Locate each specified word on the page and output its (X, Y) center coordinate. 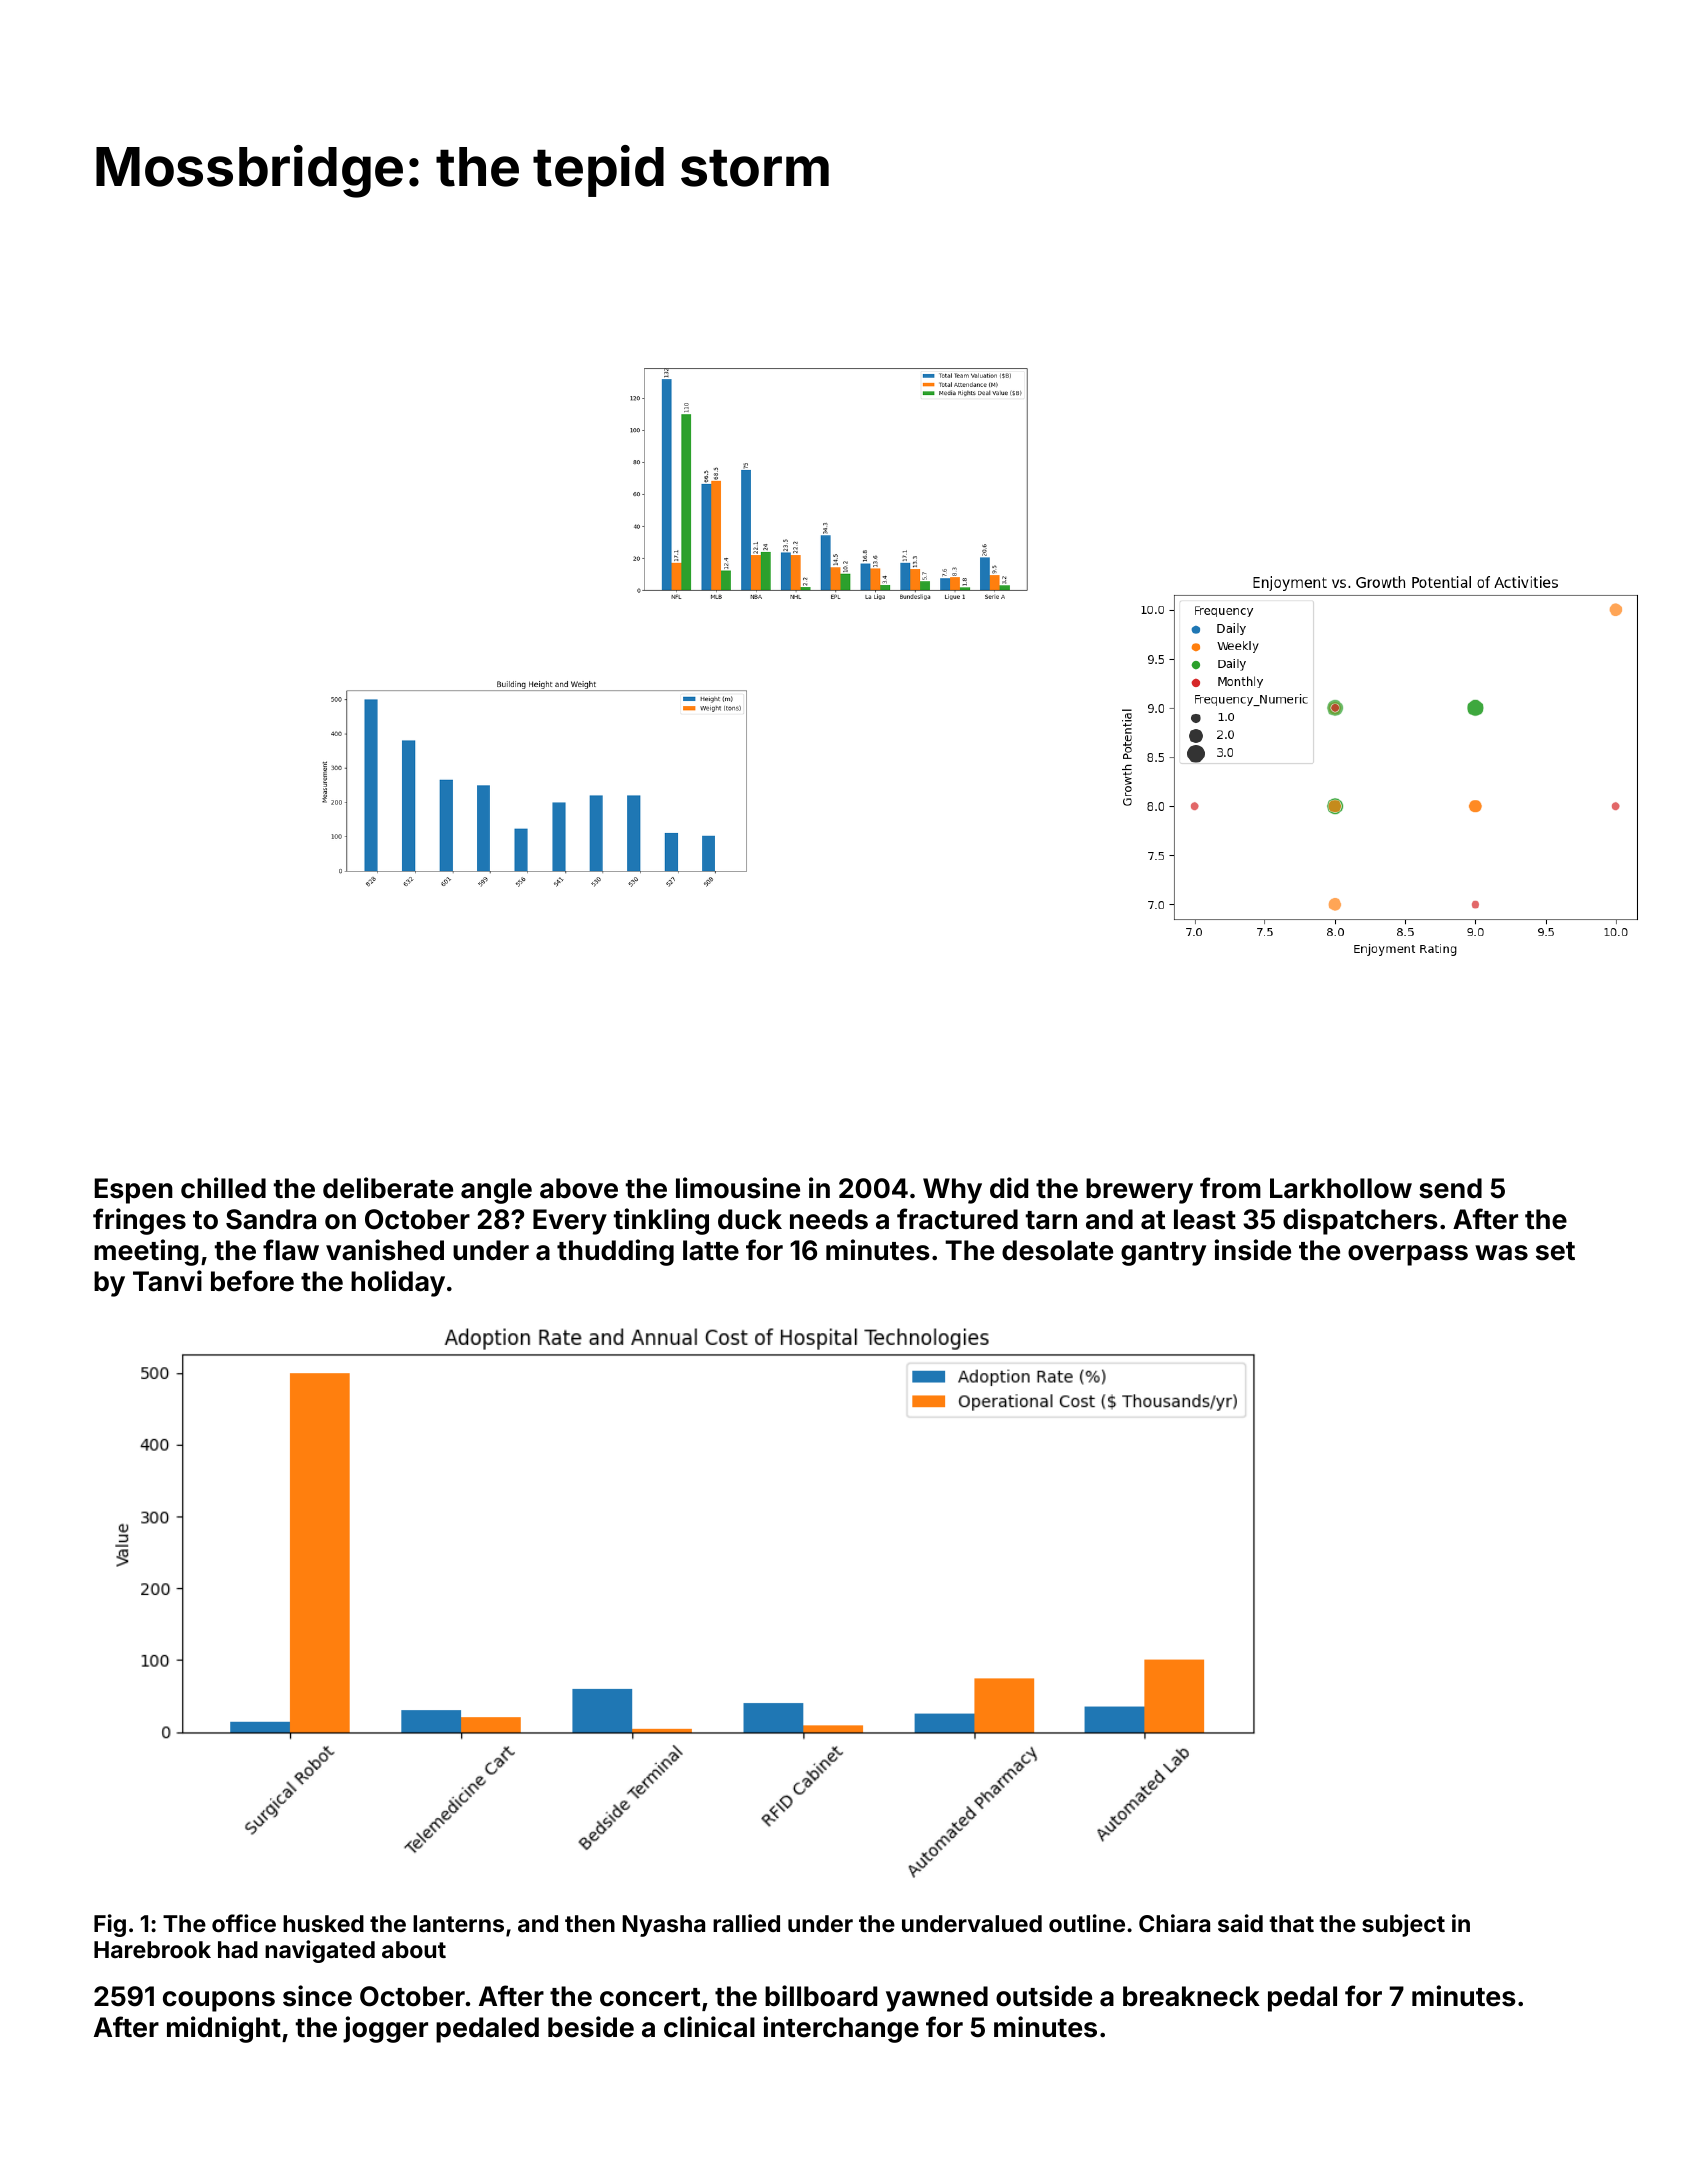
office (244, 1923)
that (1291, 1923)
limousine (738, 1188)
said (1240, 1923)
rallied (746, 1923)
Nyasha (664, 1926)
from (1230, 1188)
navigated (320, 1951)
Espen (134, 1191)
